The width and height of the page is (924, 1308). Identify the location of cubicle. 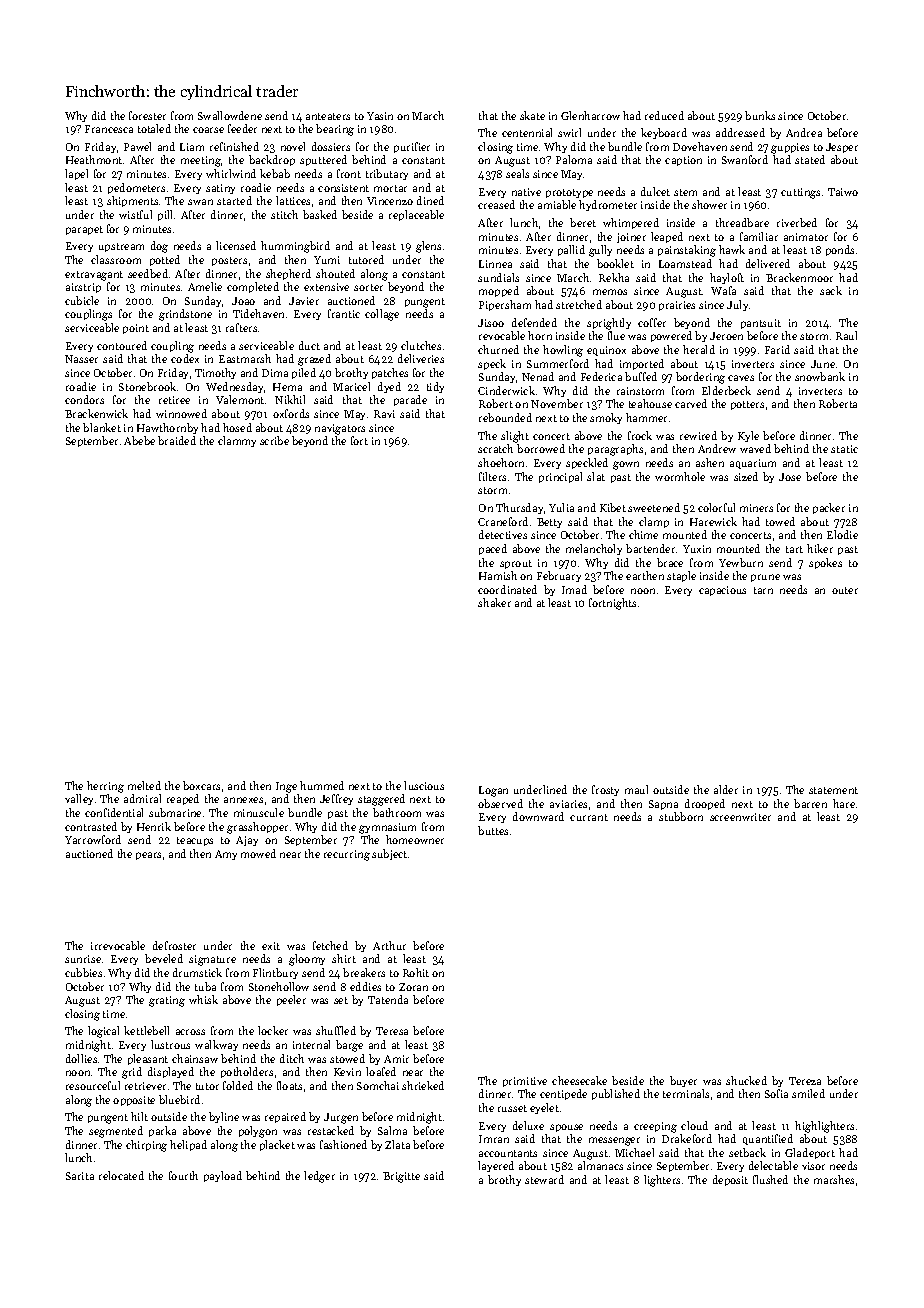
(82, 300).
